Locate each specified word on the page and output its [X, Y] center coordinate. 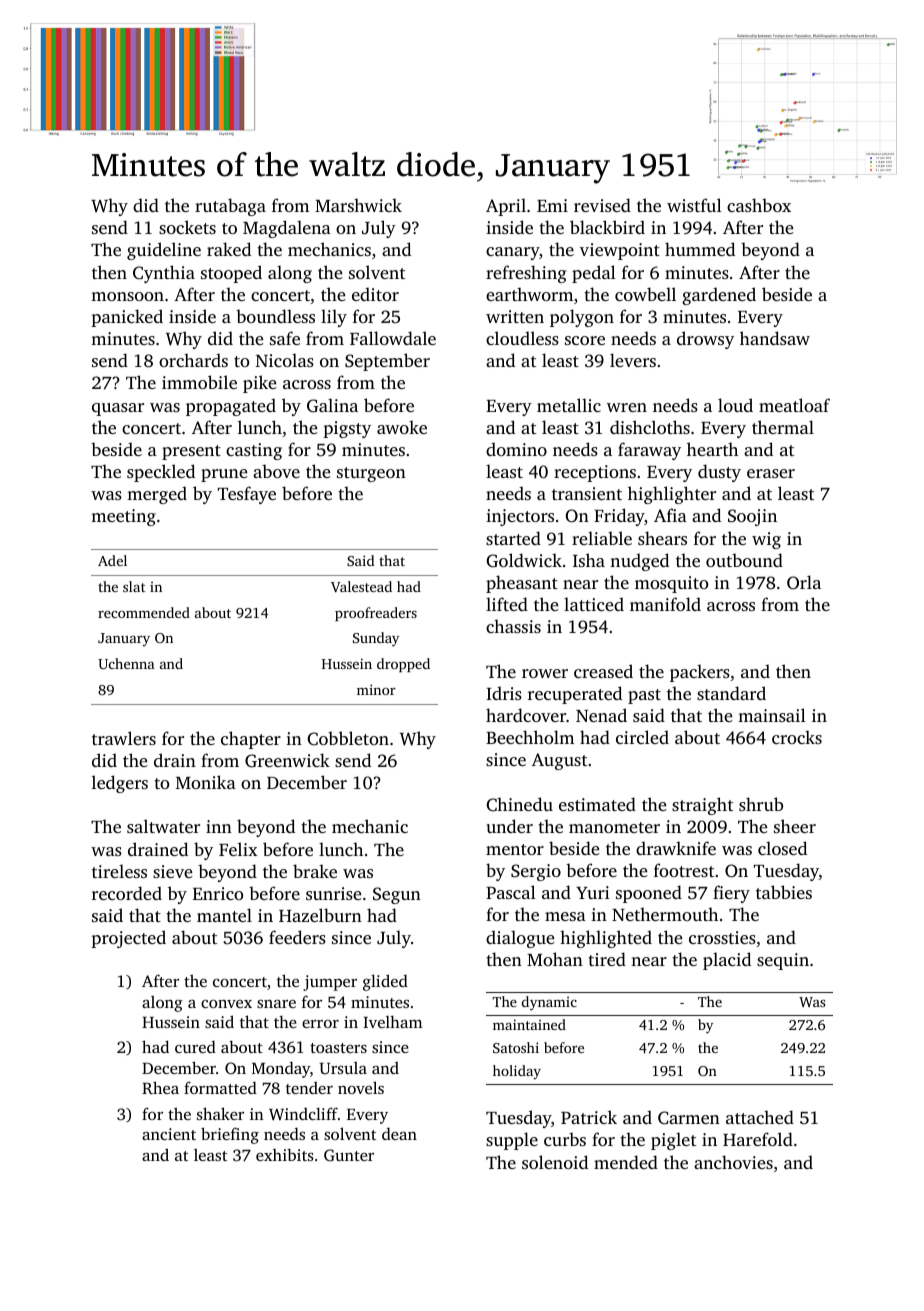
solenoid [555, 1162]
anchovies [733, 1162]
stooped [231, 274]
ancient [169, 1134]
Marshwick [358, 205]
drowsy [705, 340]
